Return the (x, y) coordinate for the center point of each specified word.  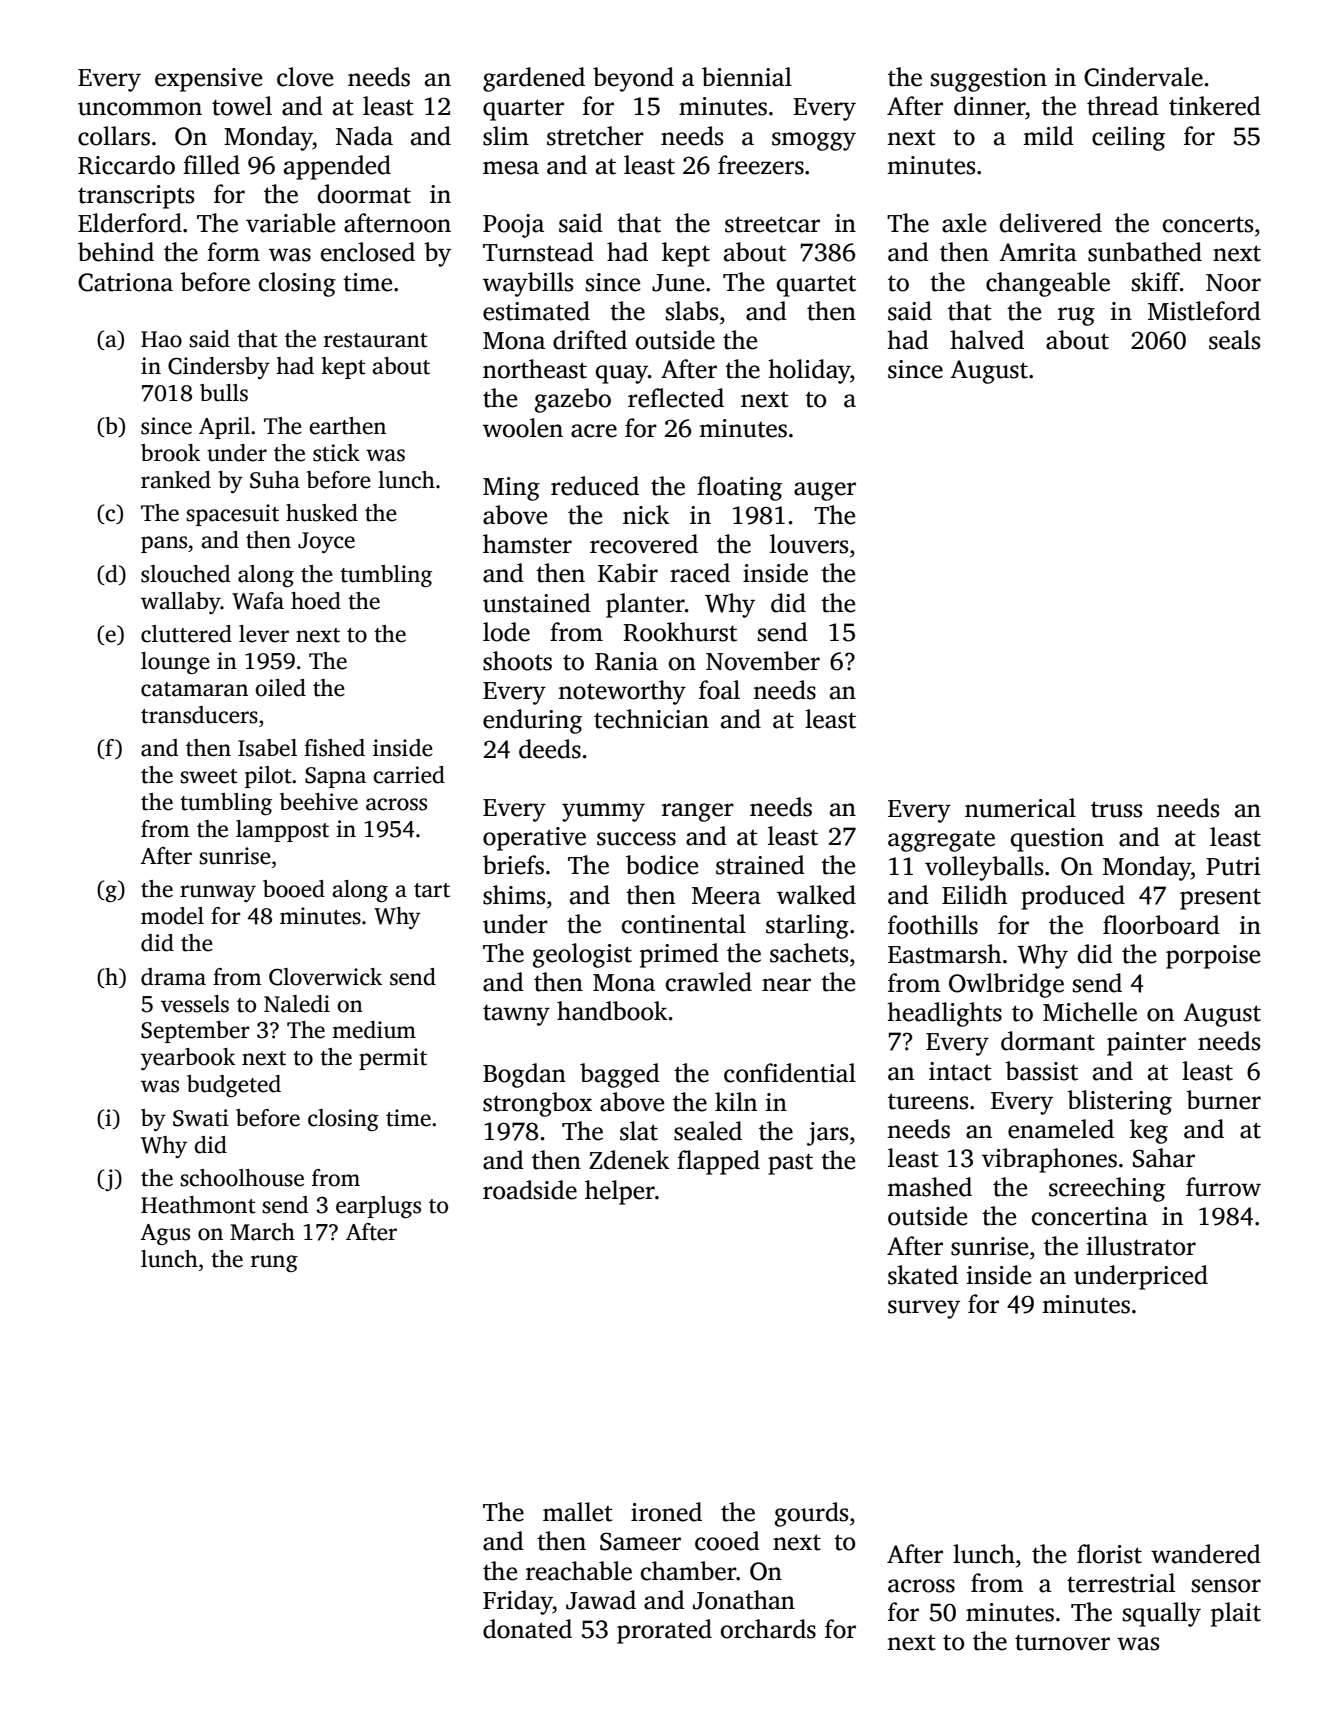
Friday (518, 1602)
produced (1073, 897)
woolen (523, 428)
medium (374, 1030)
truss (1116, 809)
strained (760, 865)
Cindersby (219, 368)
